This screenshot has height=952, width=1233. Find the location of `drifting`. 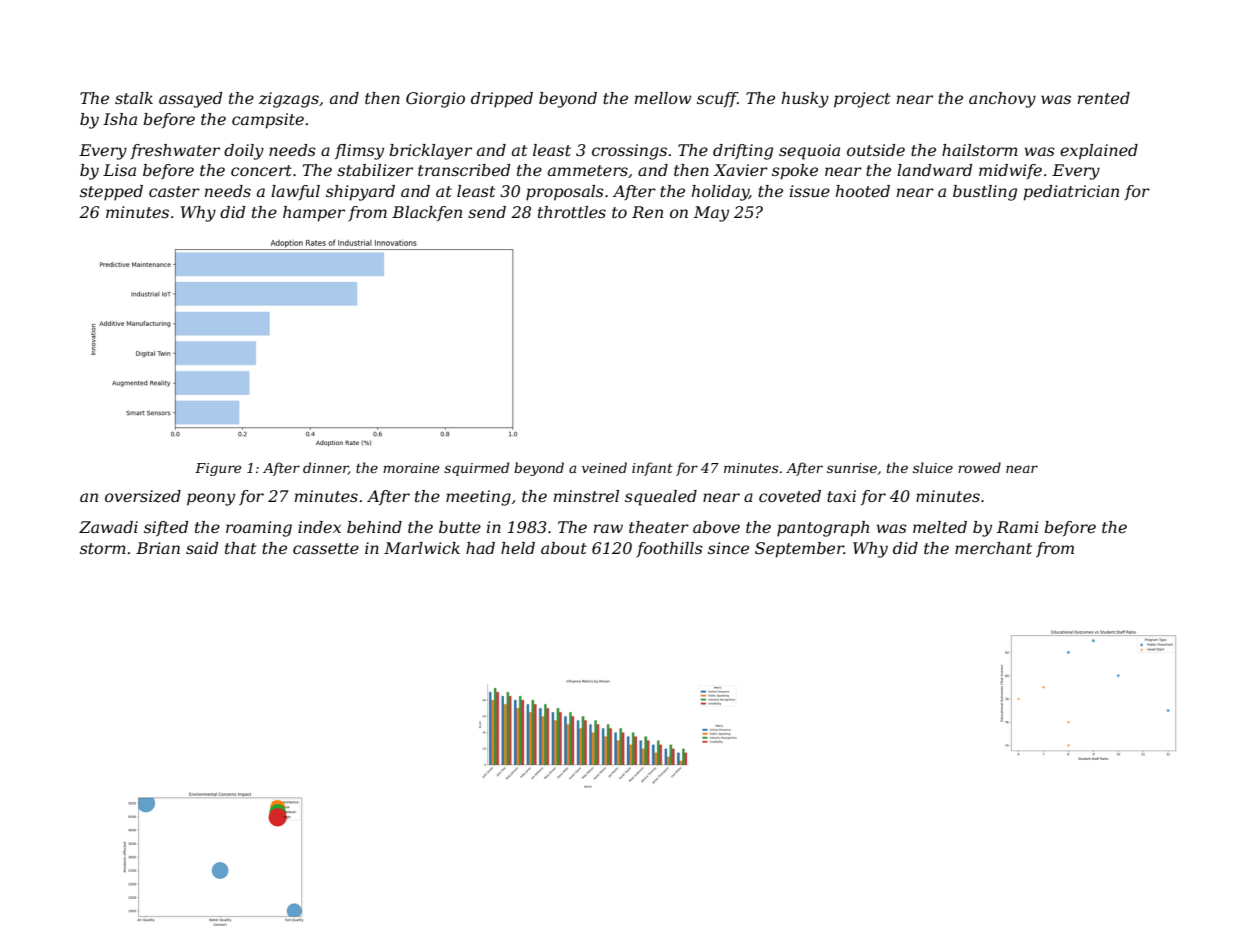

drifting is located at coordinates (743, 152).
